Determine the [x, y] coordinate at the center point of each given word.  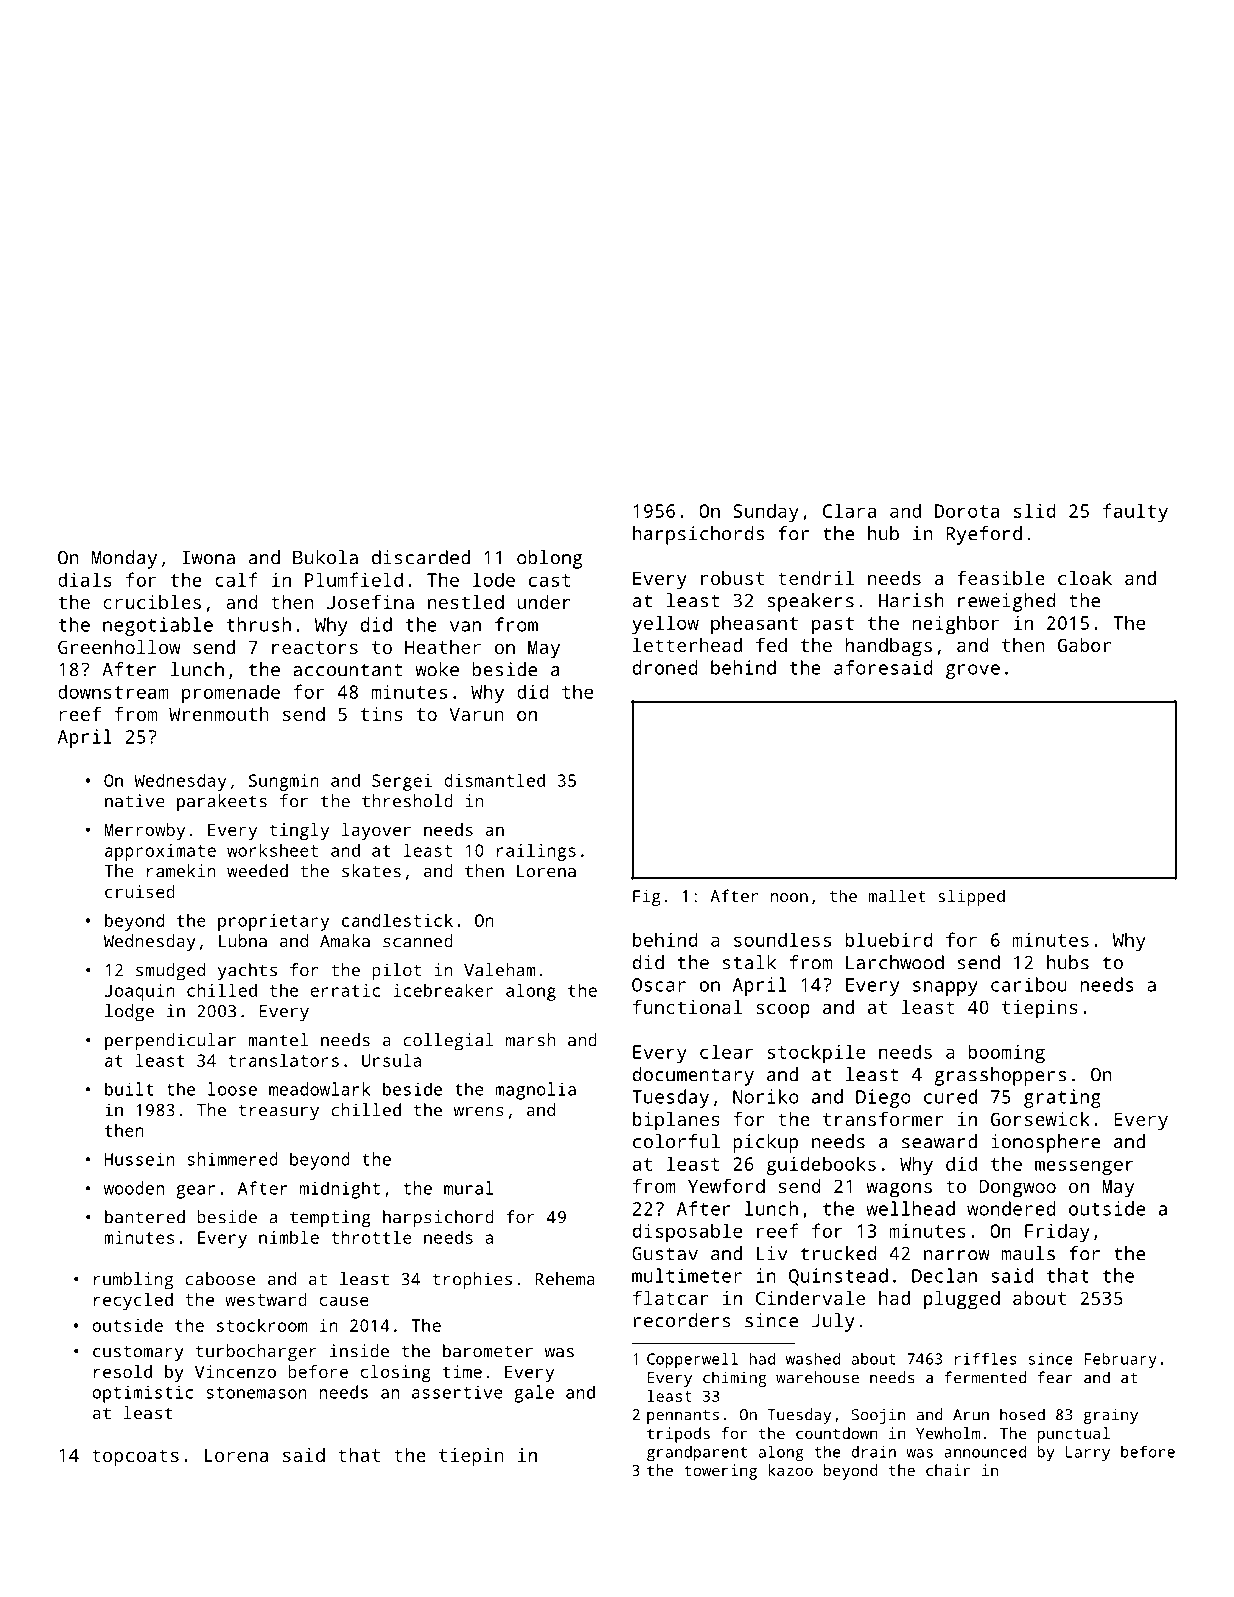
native [135, 801]
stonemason [256, 1393]
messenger [1084, 1167]
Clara [849, 510]
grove [973, 671]
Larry [1088, 1453]
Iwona [208, 558]
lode [494, 579]
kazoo [790, 1470]
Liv [772, 1253]
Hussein [140, 1159]
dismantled [494, 780]
